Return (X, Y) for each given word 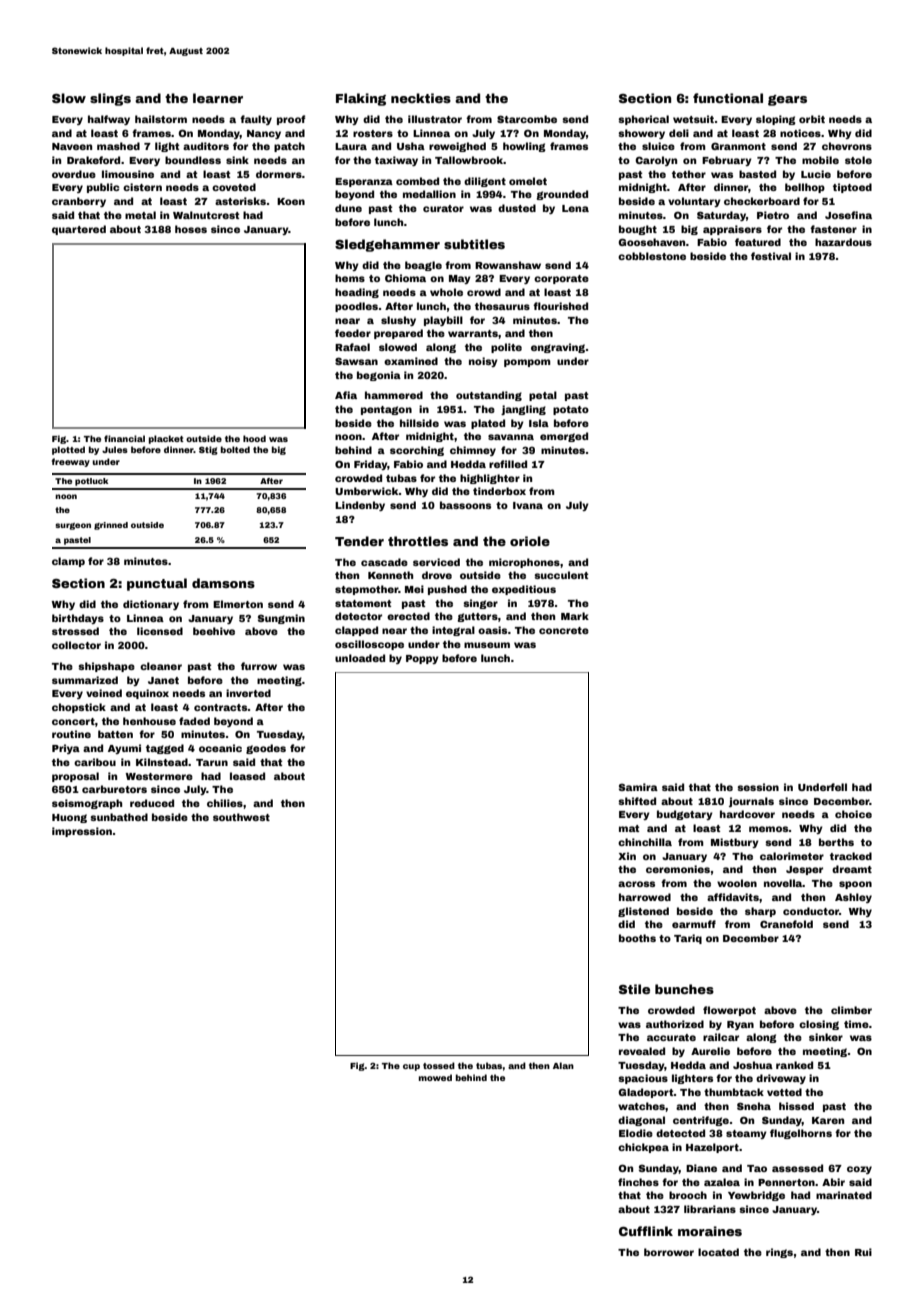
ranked (794, 1065)
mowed (435, 1077)
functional (728, 98)
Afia (346, 395)
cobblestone (652, 256)
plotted (68, 450)
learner (218, 98)
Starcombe (527, 119)
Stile (634, 989)
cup (411, 1067)
